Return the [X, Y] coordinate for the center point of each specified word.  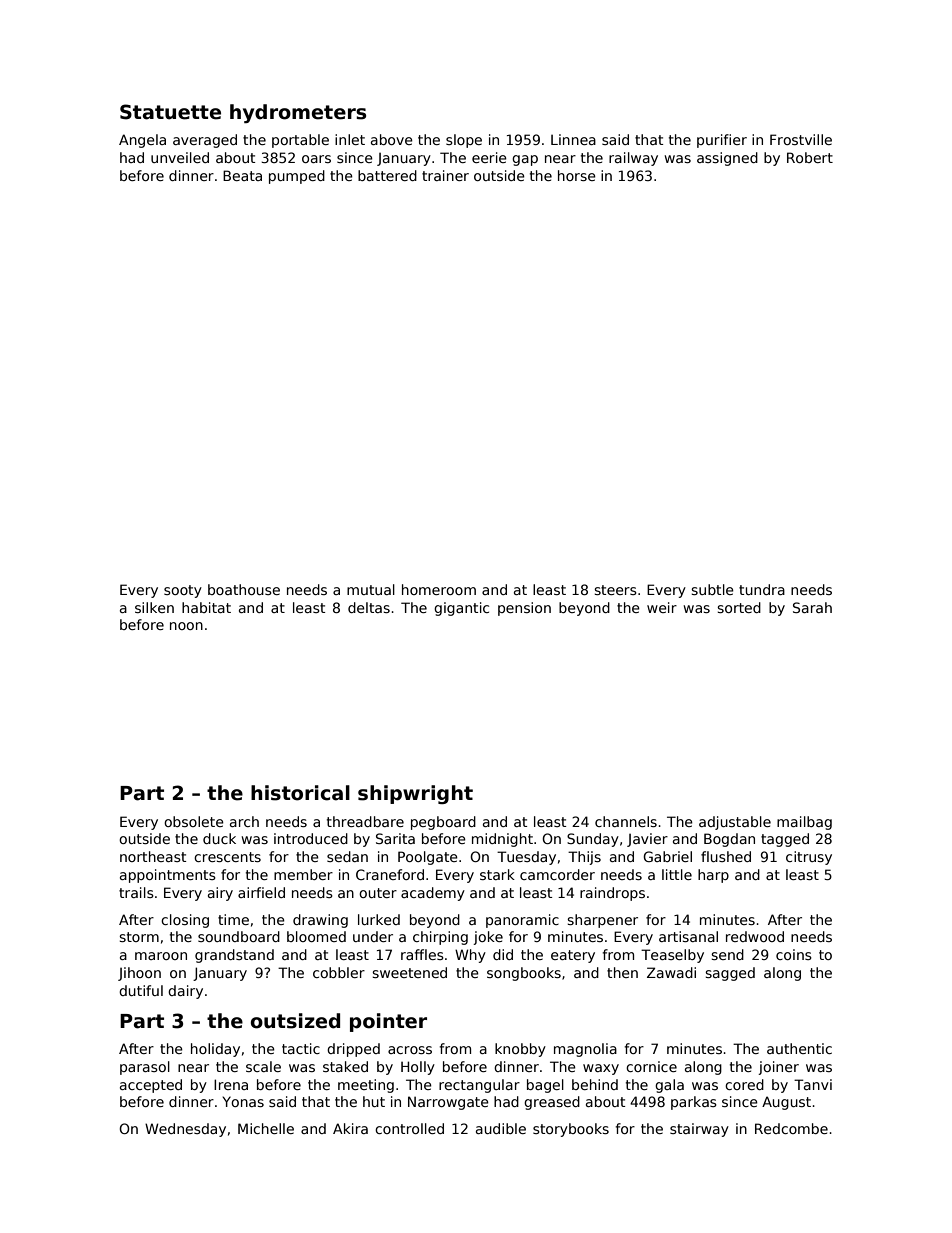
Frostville [801, 139]
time [233, 919]
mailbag [804, 823]
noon [186, 626]
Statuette [170, 112]
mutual [371, 589]
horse [577, 175]
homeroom [439, 589]
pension [524, 609]
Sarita [395, 838]
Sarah [812, 607]
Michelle [266, 1128]
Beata [242, 175]
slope [464, 141]
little [677, 874]
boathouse [244, 589]
